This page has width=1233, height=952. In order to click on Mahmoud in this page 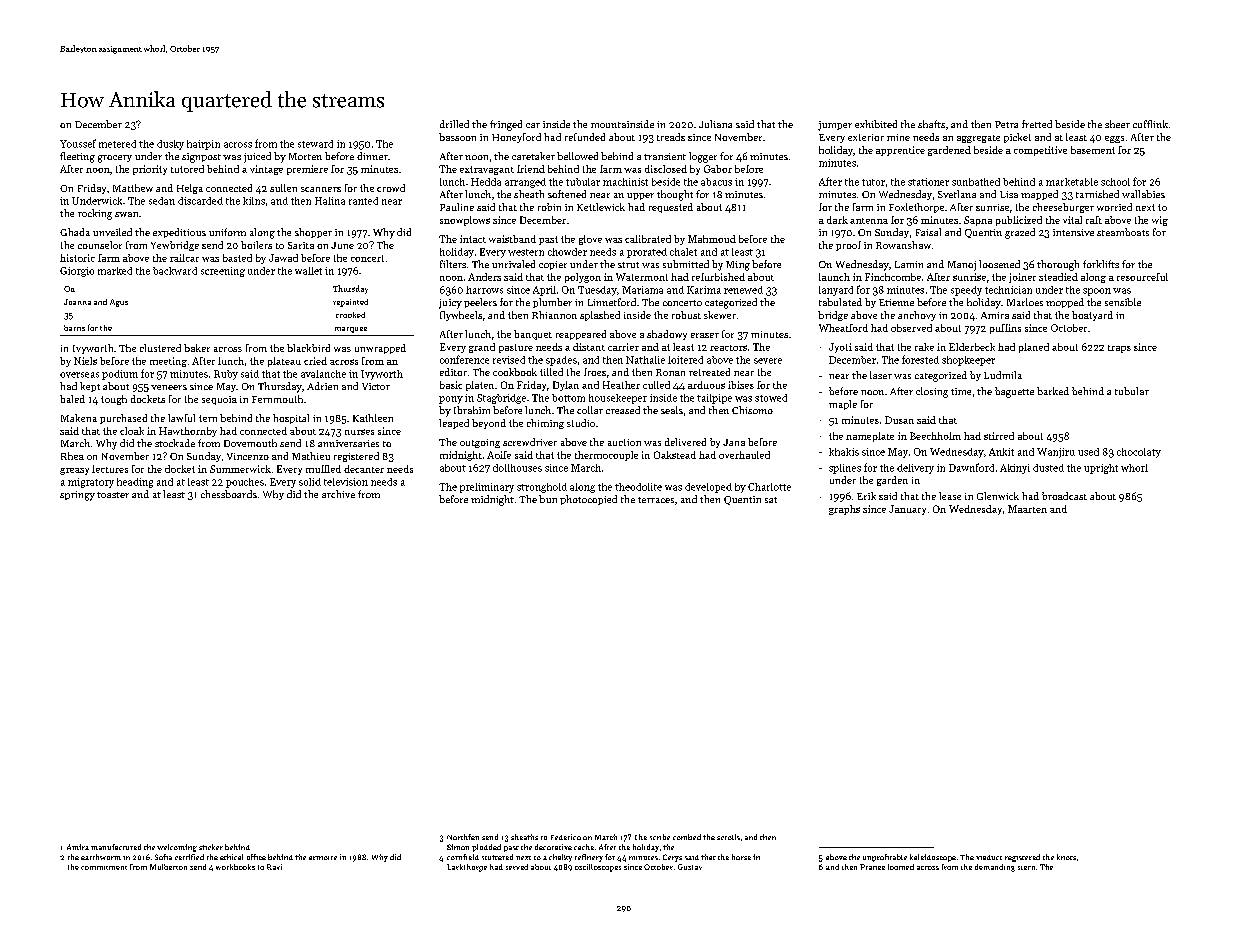, I will do `click(712, 239)`.
